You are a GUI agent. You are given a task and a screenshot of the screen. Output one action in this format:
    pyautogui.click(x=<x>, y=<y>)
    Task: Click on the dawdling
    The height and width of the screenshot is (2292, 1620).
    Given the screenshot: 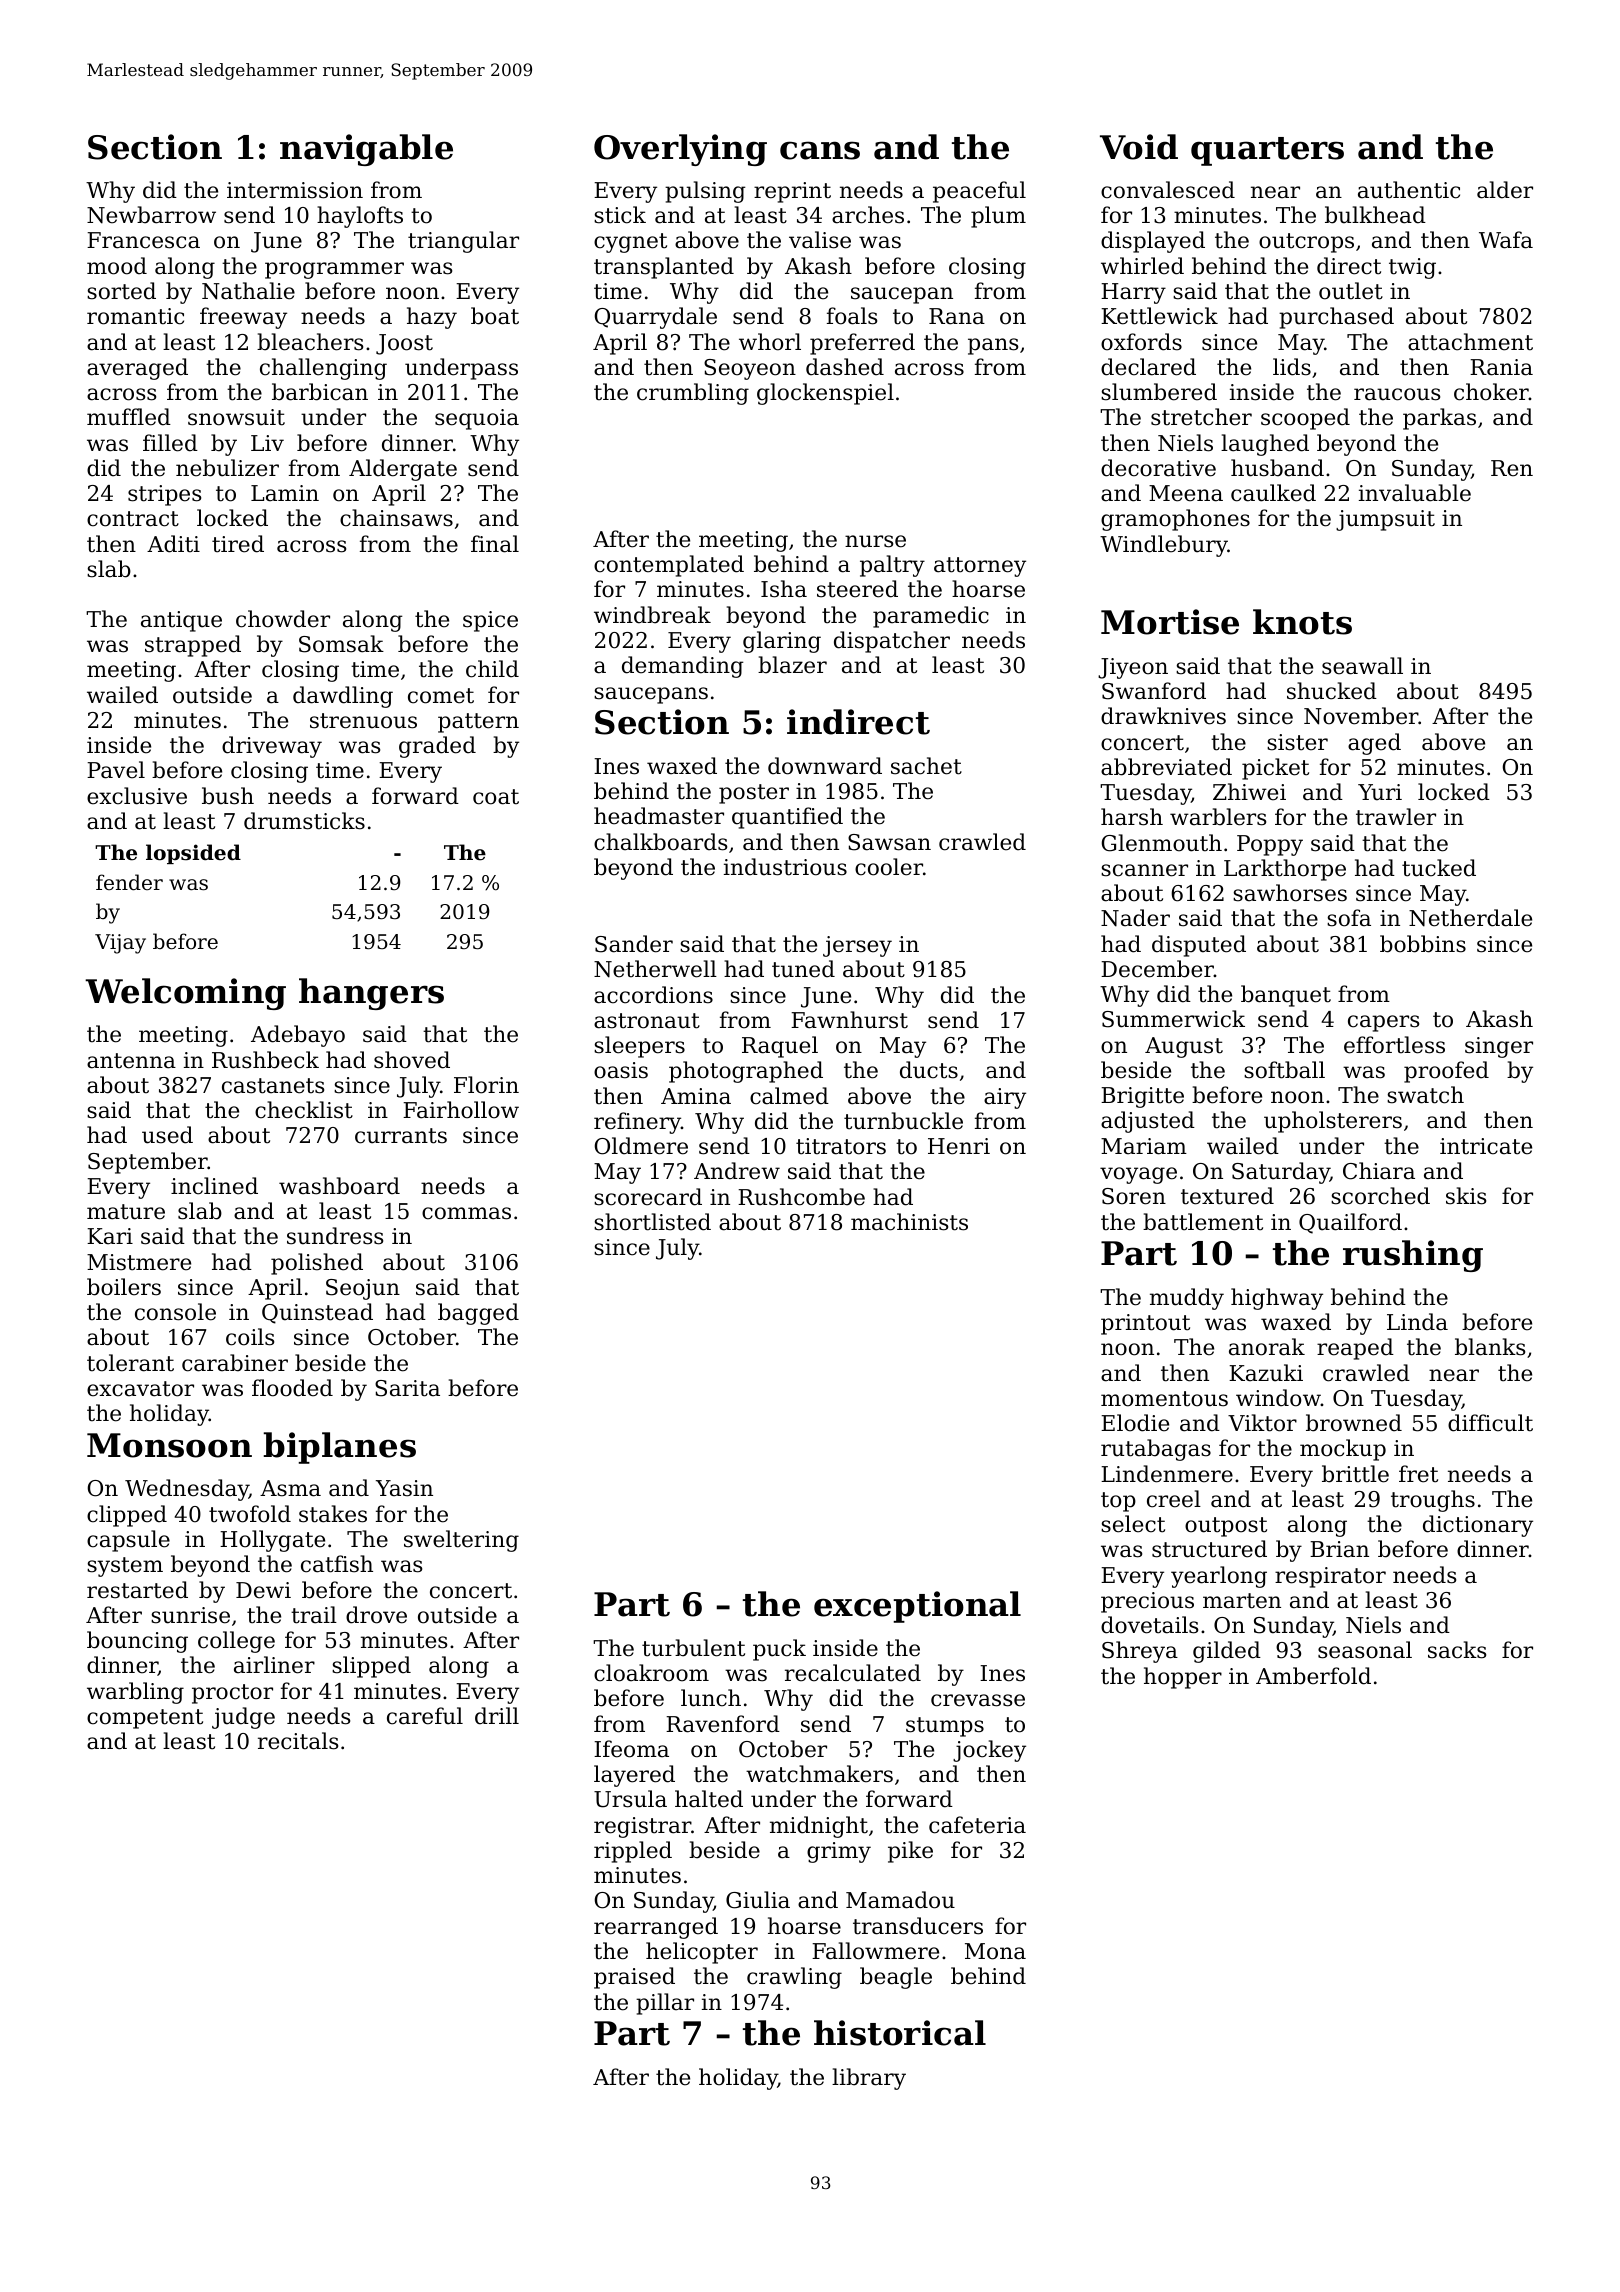 What is the action you would take?
    pyautogui.click(x=343, y=697)
